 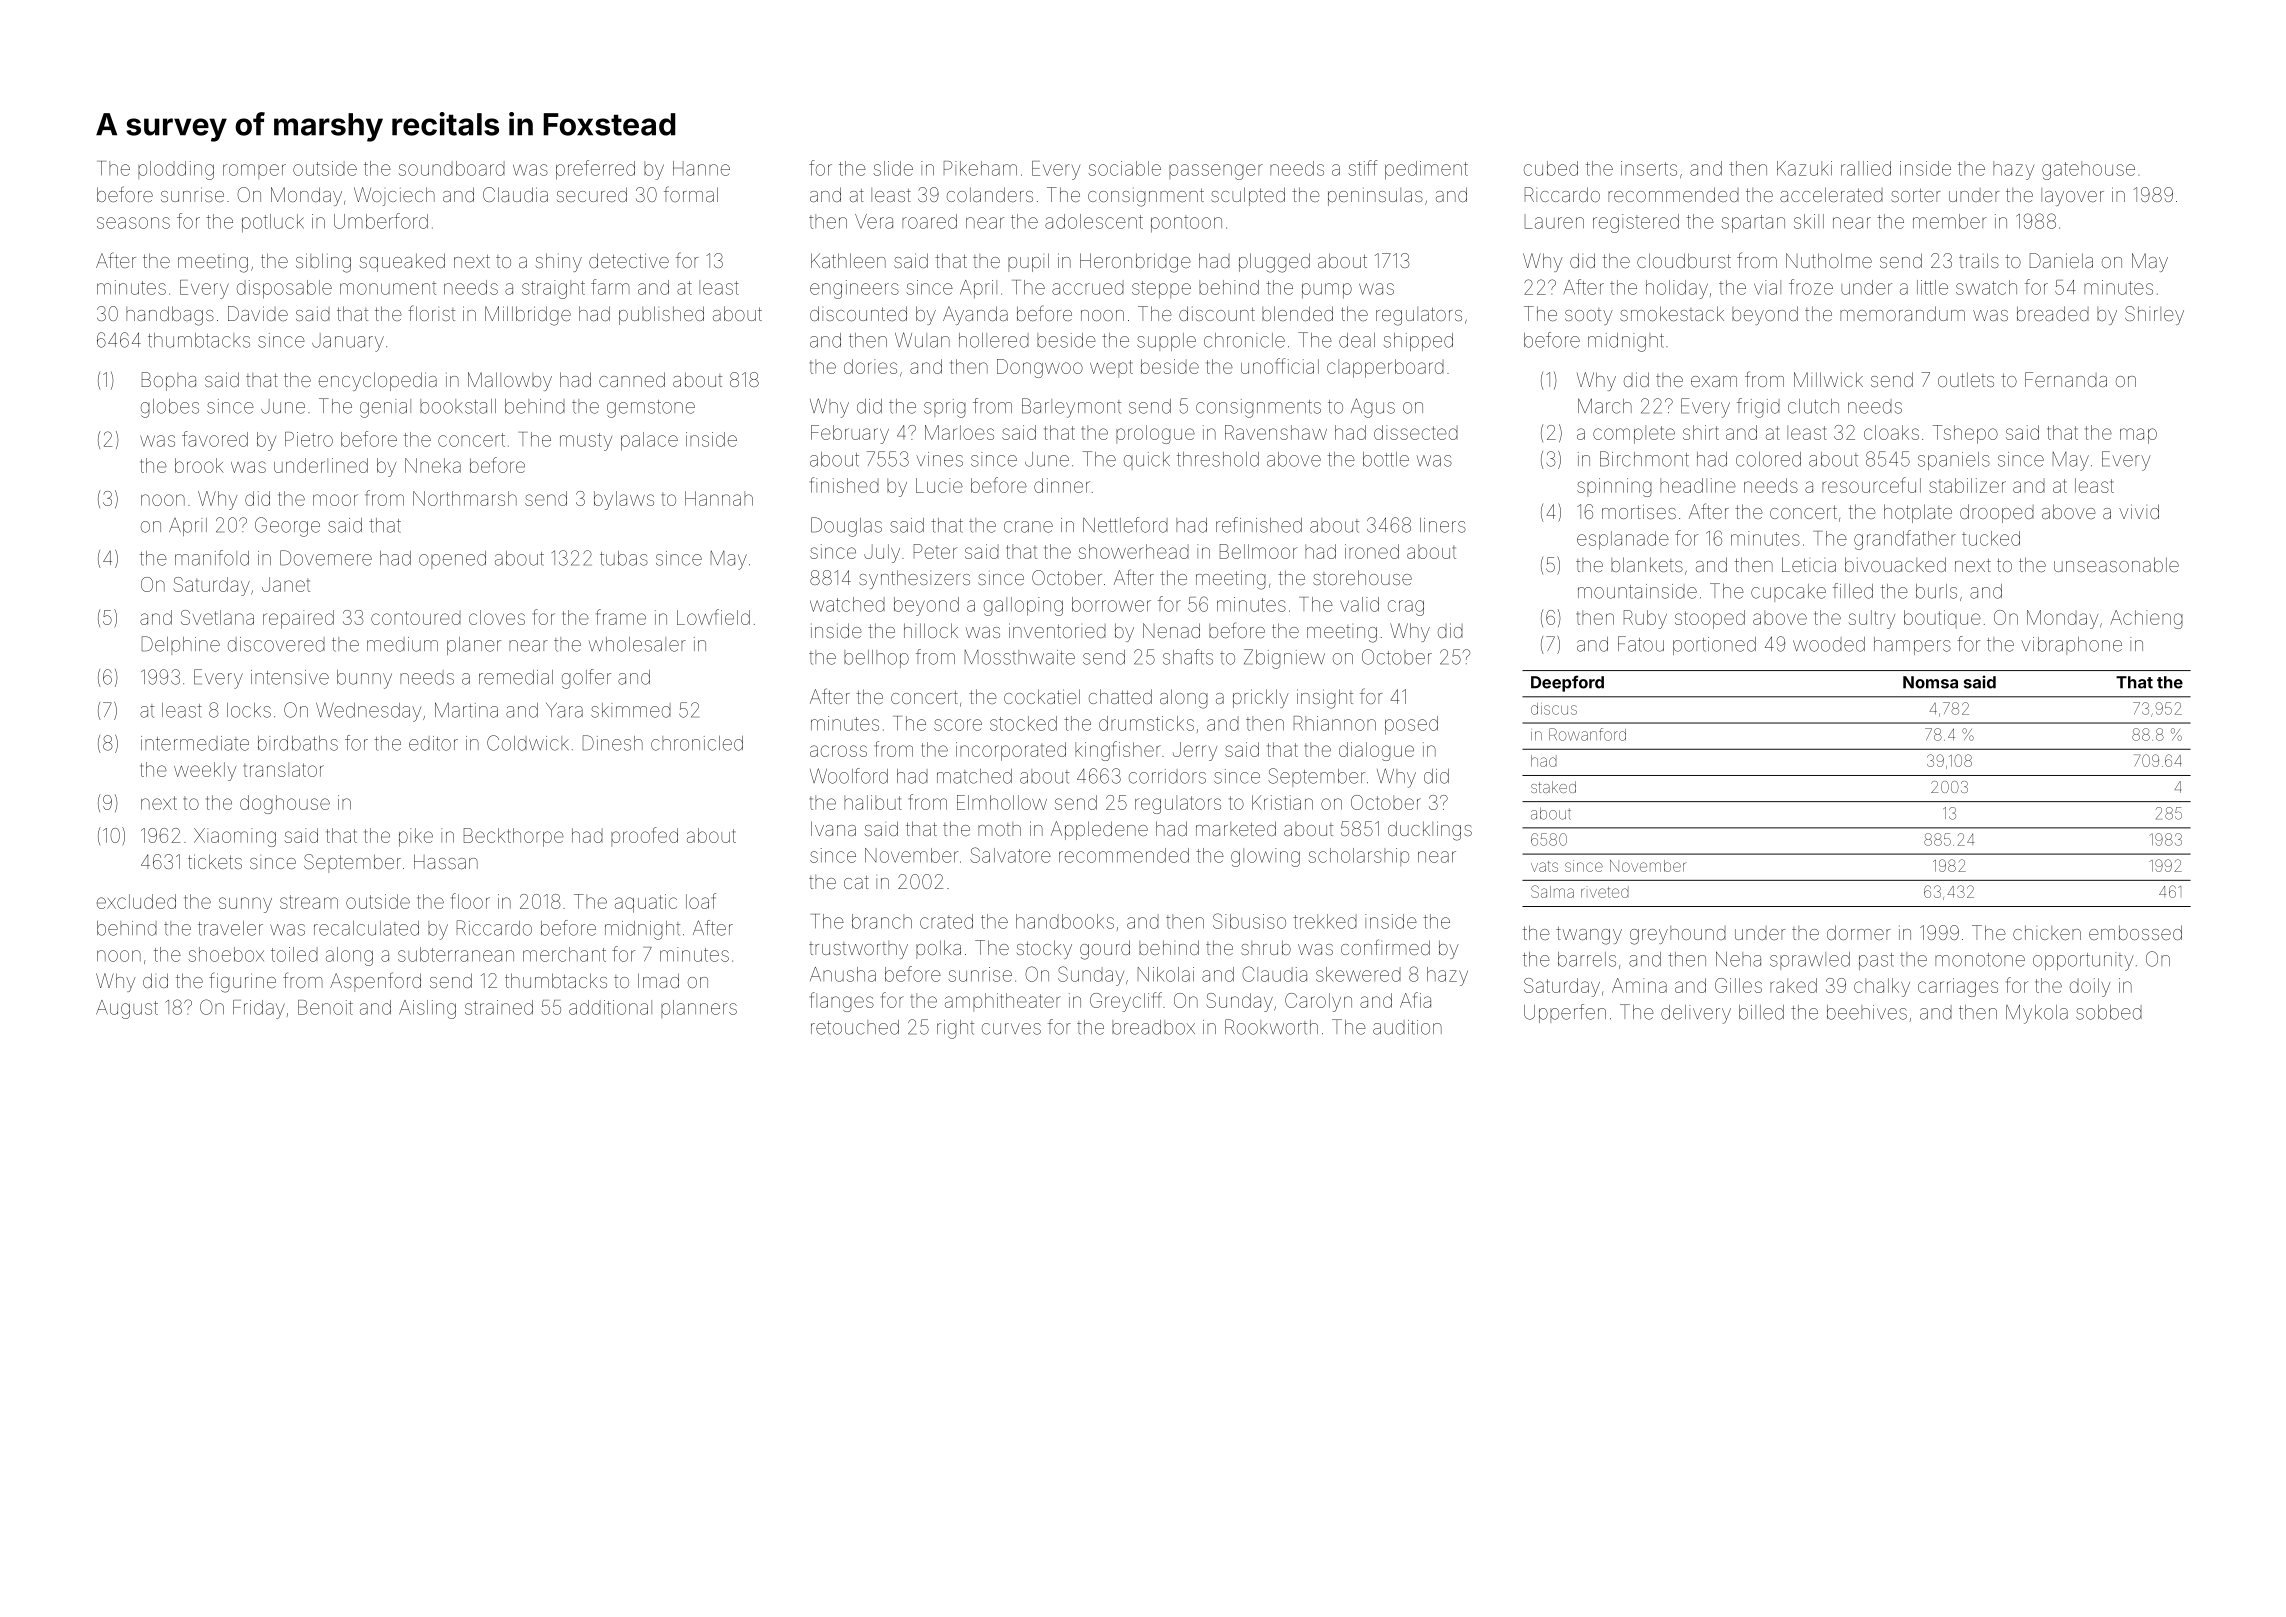 What do you see at coordinates (1358, 857) in the document?
I see `scholarship` at bounding box center [1358, 857].
